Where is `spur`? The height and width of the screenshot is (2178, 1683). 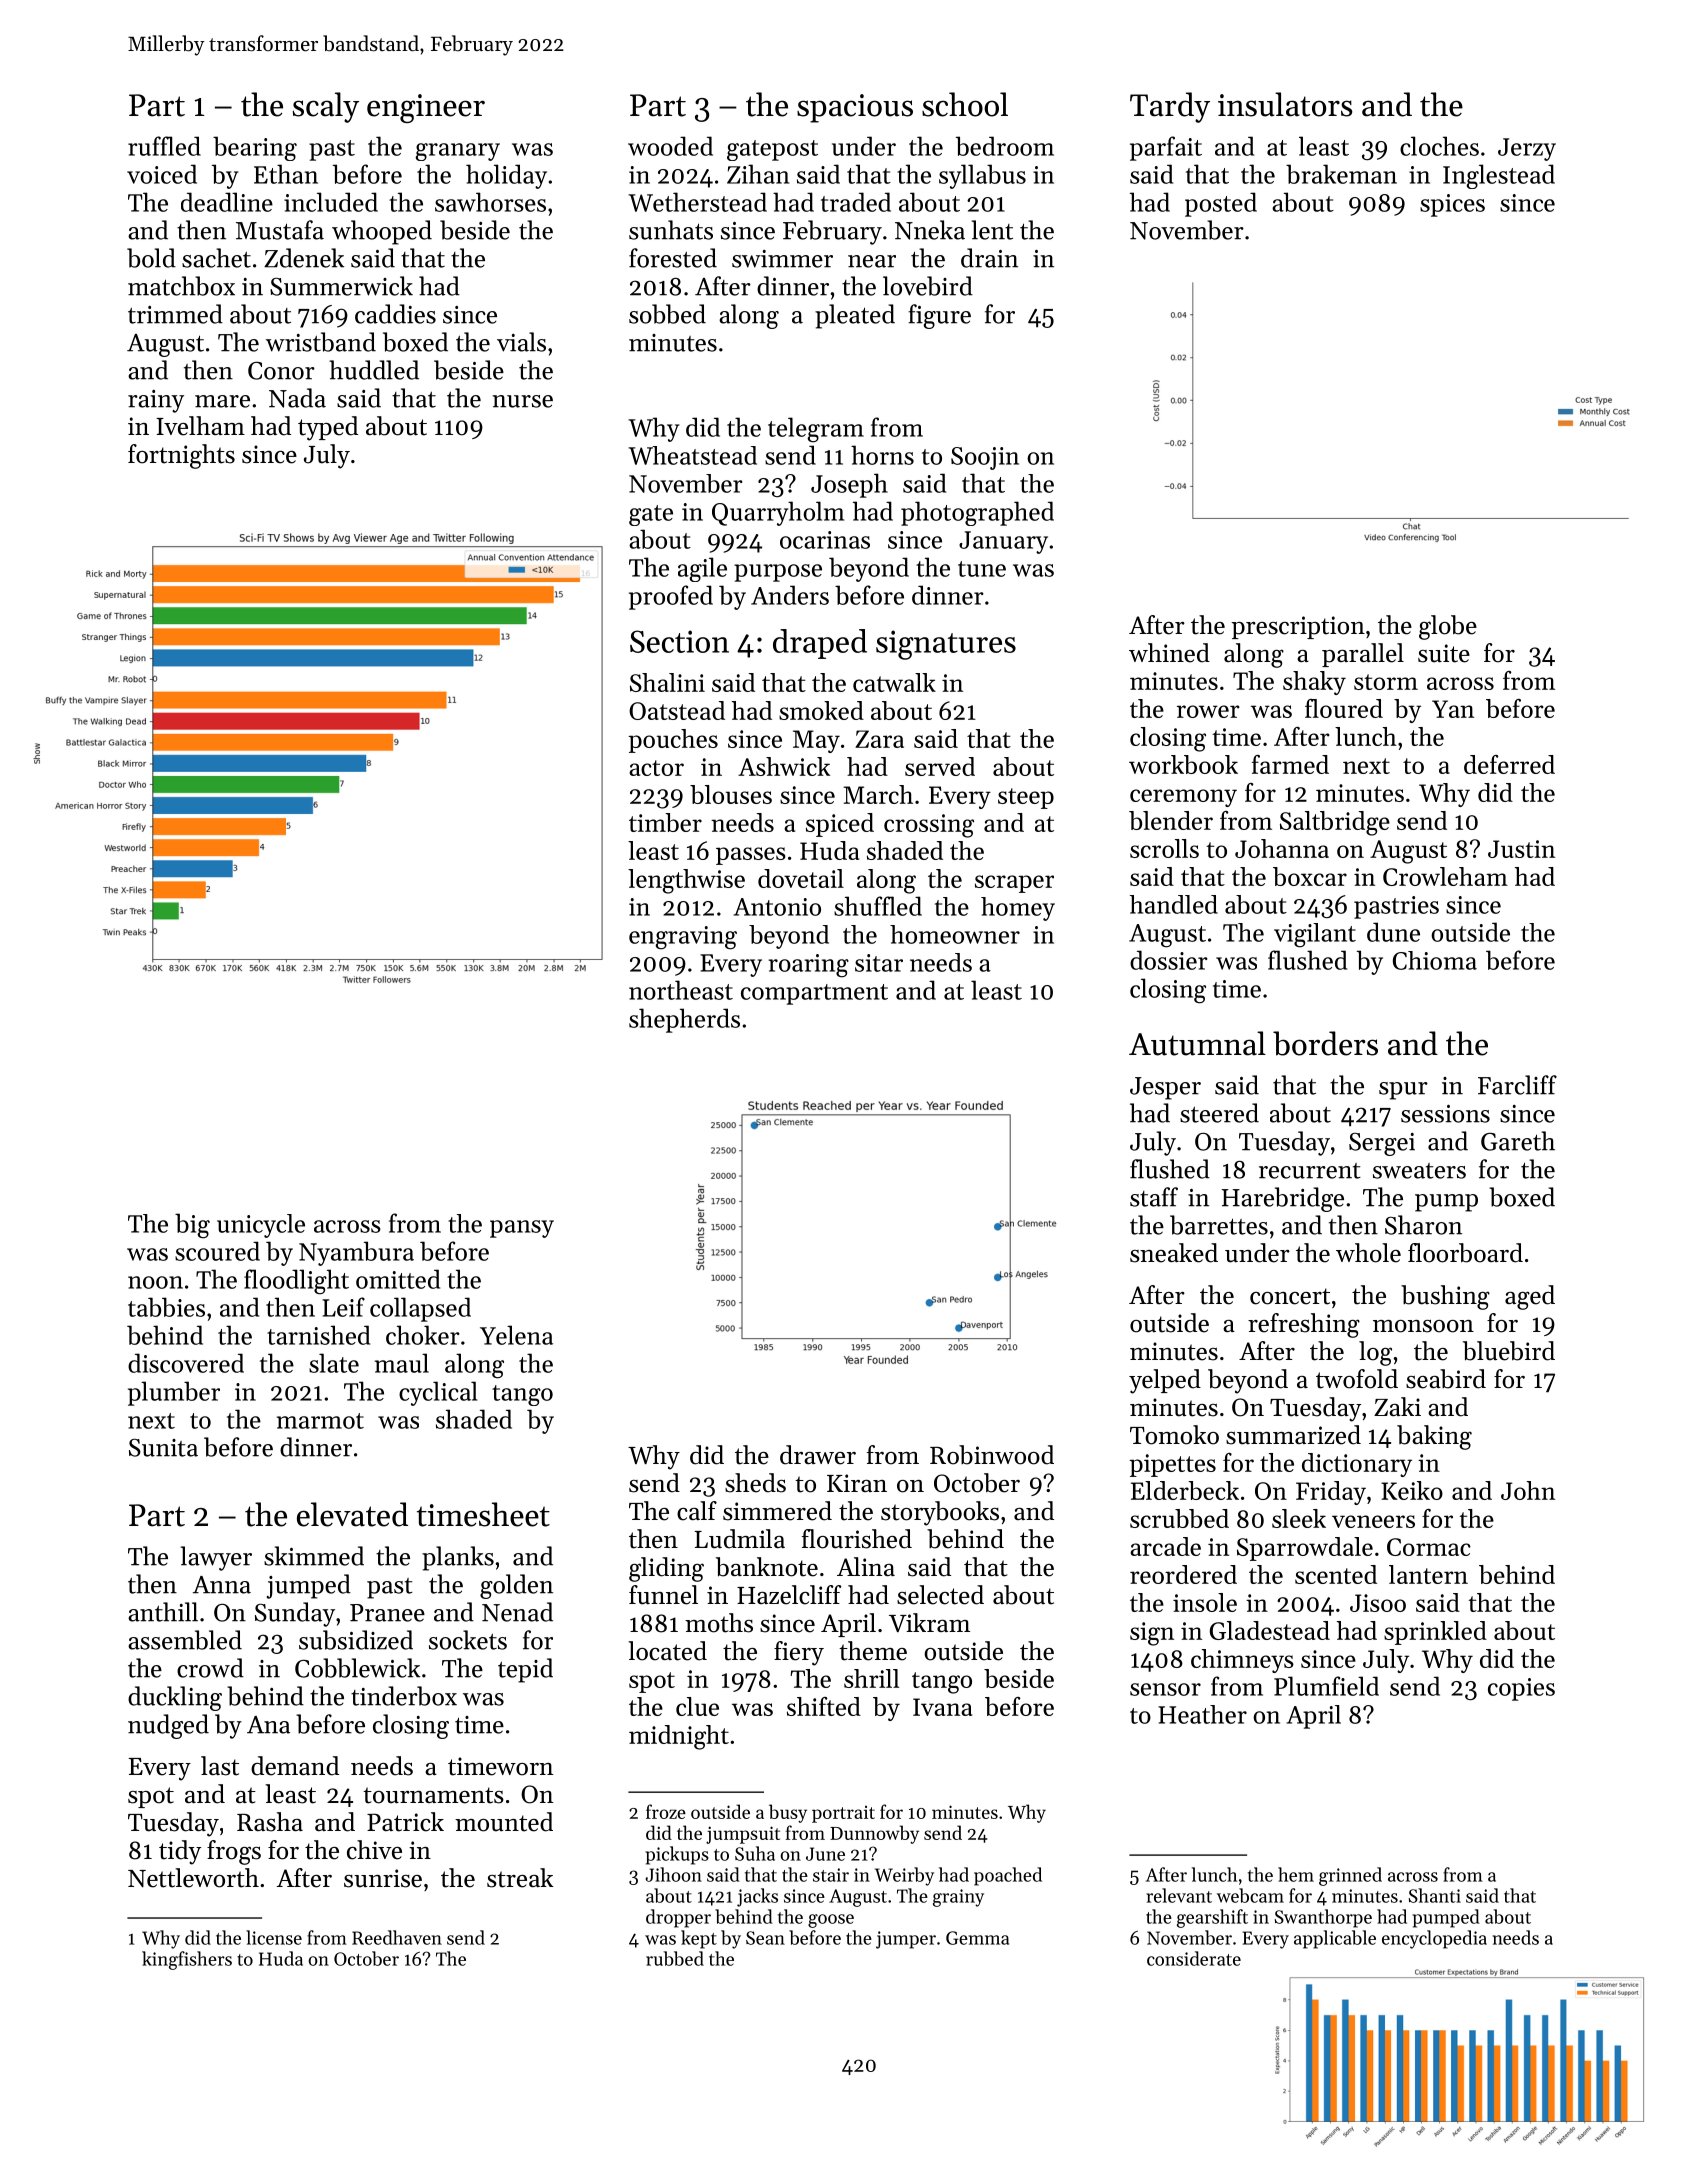
spur is located at coordinates (1403, 1091).
